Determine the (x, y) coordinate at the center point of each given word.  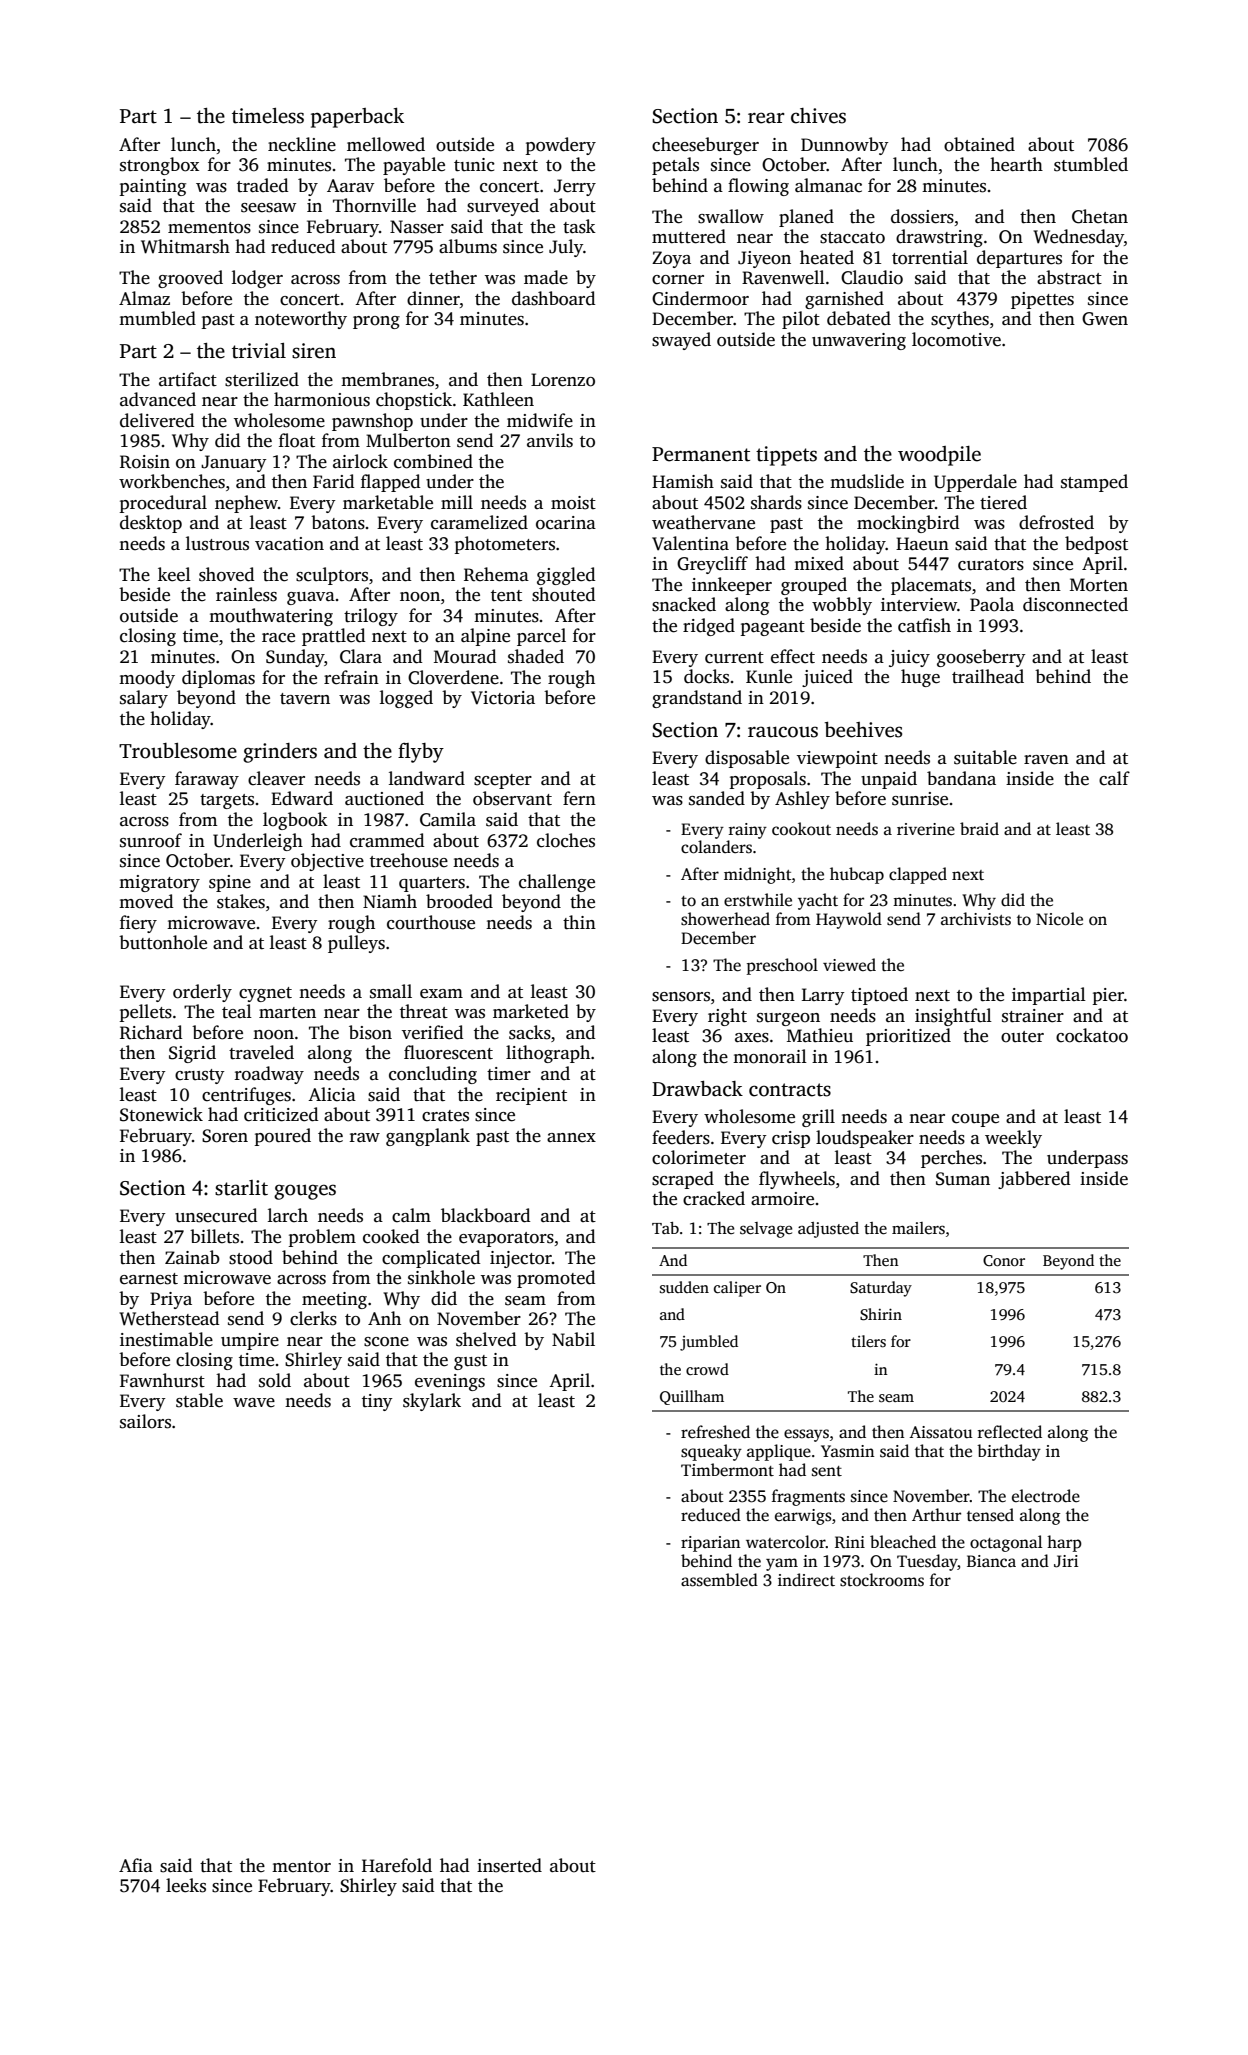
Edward (302, 798)
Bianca (991, 1561)
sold (275, 1380)
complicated (431, 1259)
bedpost (1096, 545)
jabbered (1034, 1180)
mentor (301, 1867)
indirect (806, 1580)
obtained (979, 144)
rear (766, 118)
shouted (563, 594)
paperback (357, 118)
